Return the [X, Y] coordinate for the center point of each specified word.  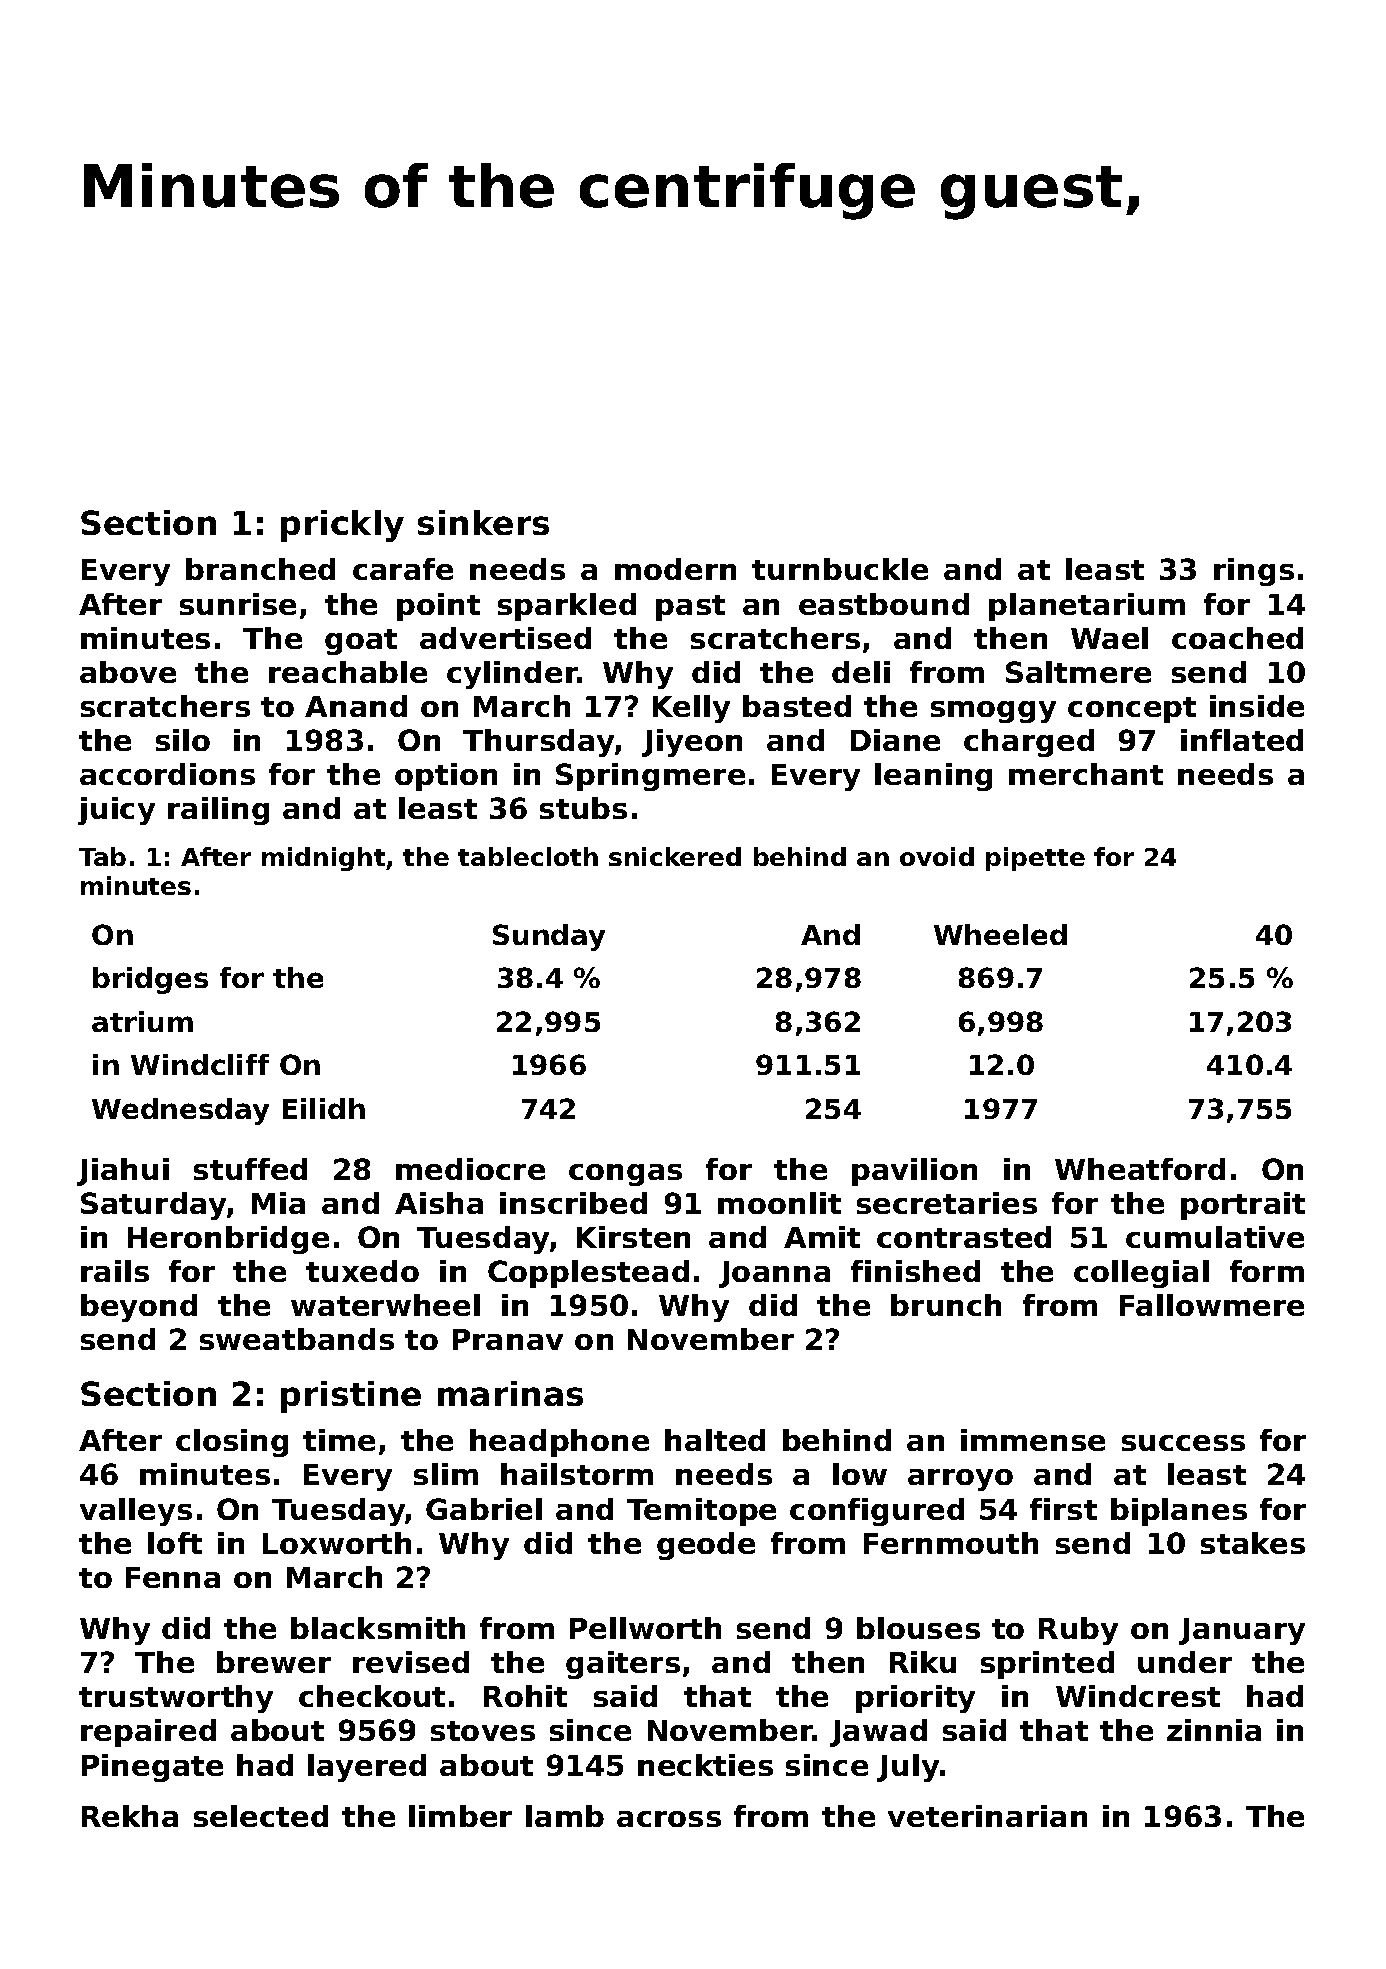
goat [361, 642]
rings [1254, 572]
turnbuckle [840, 569]
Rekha [130, 1816]
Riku [923, 1662]
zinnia [1214, 1730]
